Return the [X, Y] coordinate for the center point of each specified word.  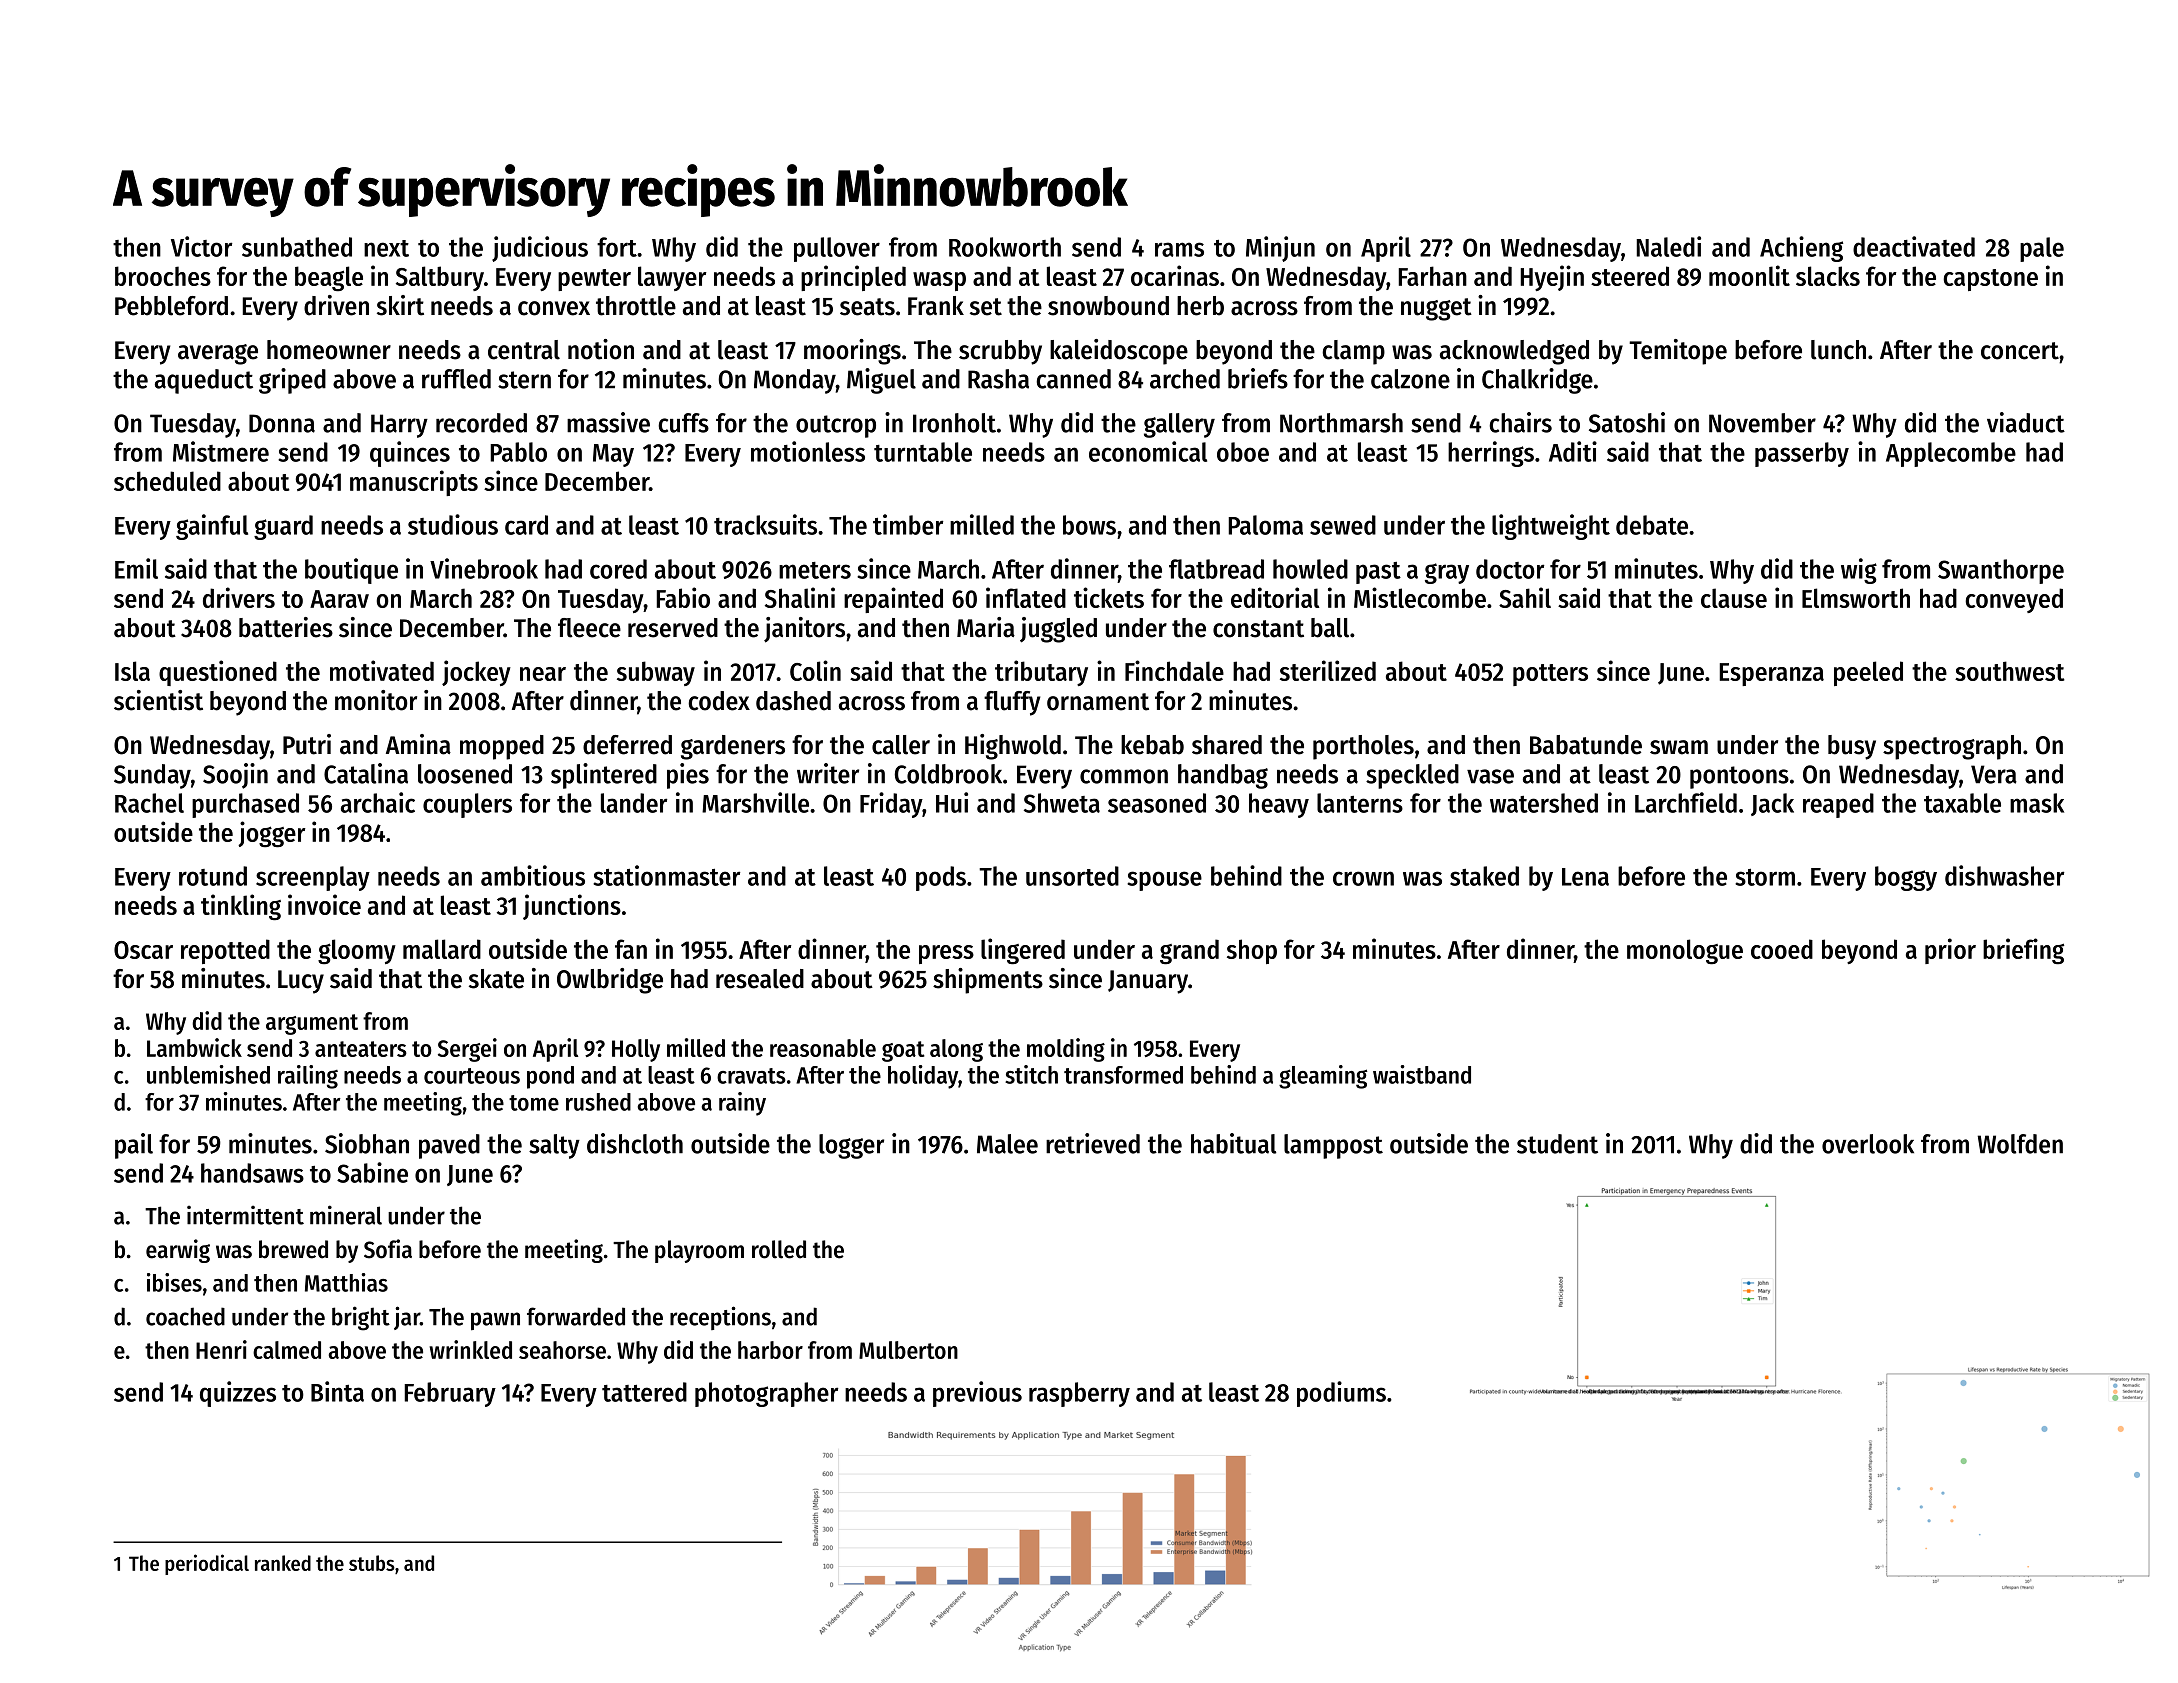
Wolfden [2020, 1144]
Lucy [301, 982]
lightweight [1551, 527]
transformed [1123, 1075]
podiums [1341, 1394]
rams [1179, 249]
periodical [207, 1564]
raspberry [1079, 1394]
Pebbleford [171, 306]
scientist [158, 700]
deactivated [1914, 246]
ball [1330, 628]
